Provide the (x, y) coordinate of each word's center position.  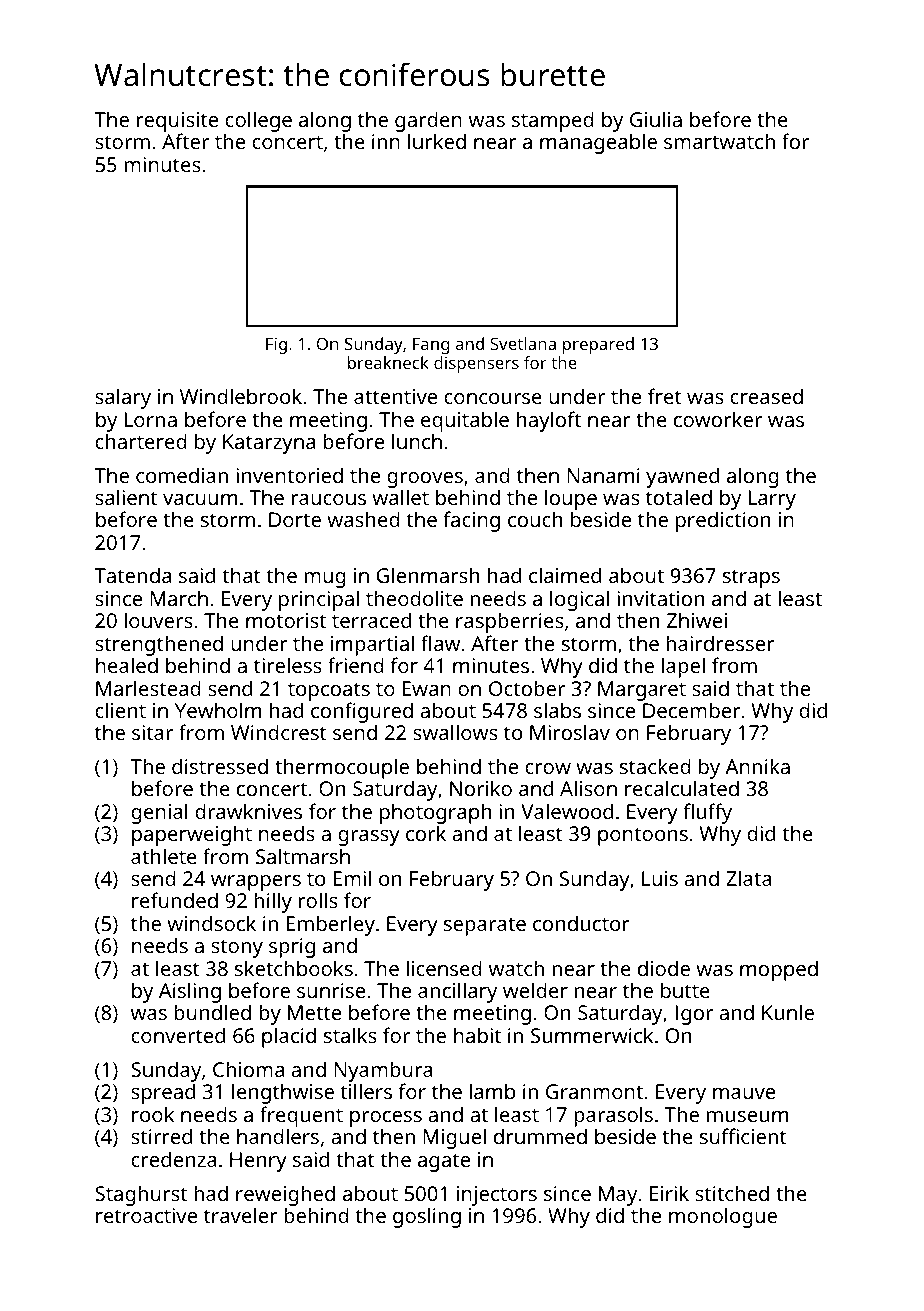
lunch (417, 441)
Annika (757, 766)
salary (123, 398)
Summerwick (592, 1035)
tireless (288, 665)
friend (356, 665)
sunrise (331, 990)
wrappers (256, 883)
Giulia (656, 119)
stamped (553, 121)
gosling (427, 1217)
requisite (177, 122)
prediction (723, 521)
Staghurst (141, 1195)
